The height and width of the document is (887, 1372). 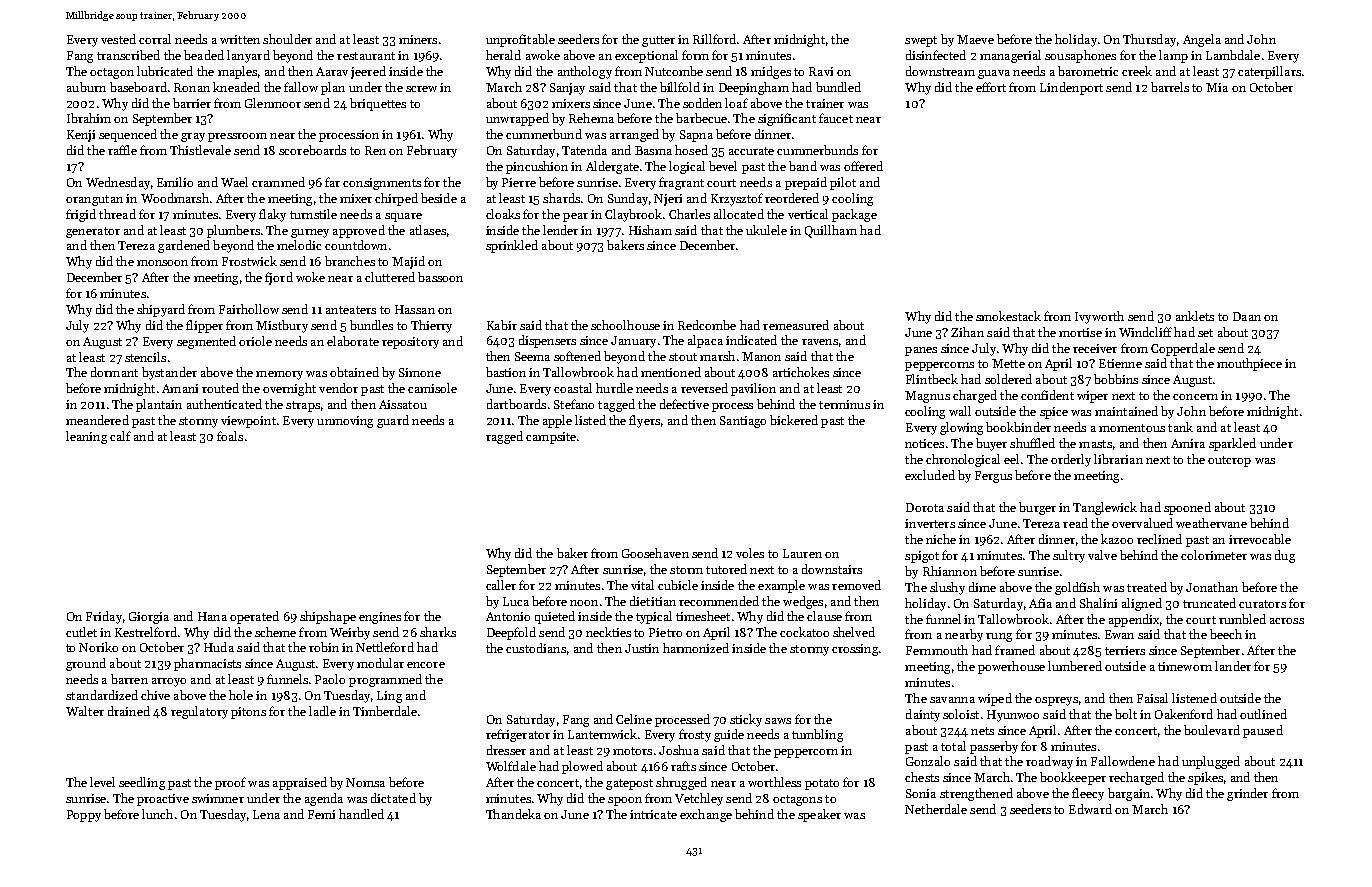 What do you see at coordinates (1149, 40) in the document?
I see `Thursday` at bounding box center [1149, 40].
